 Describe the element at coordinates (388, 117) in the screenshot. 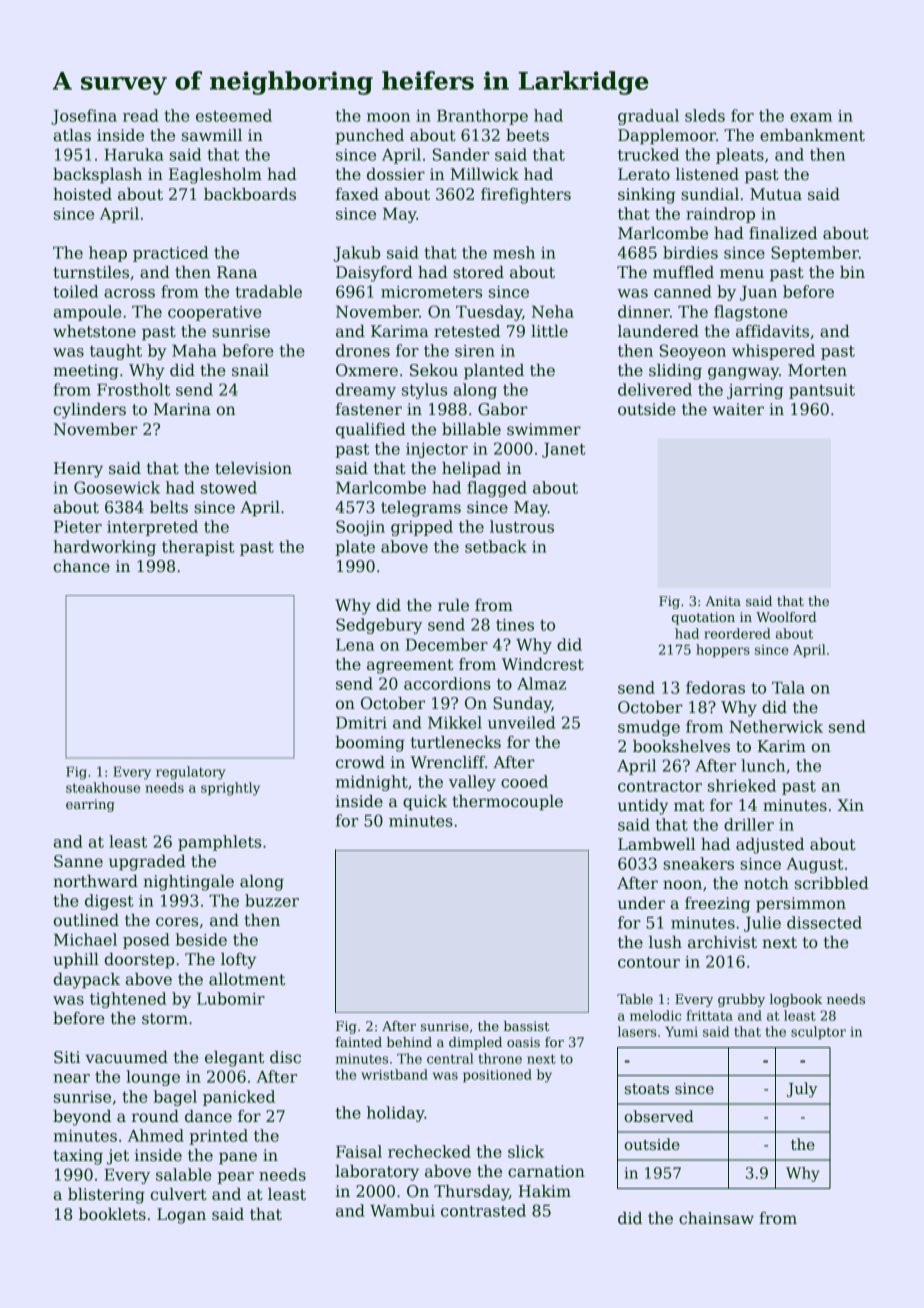

I see `moon` at that location.
